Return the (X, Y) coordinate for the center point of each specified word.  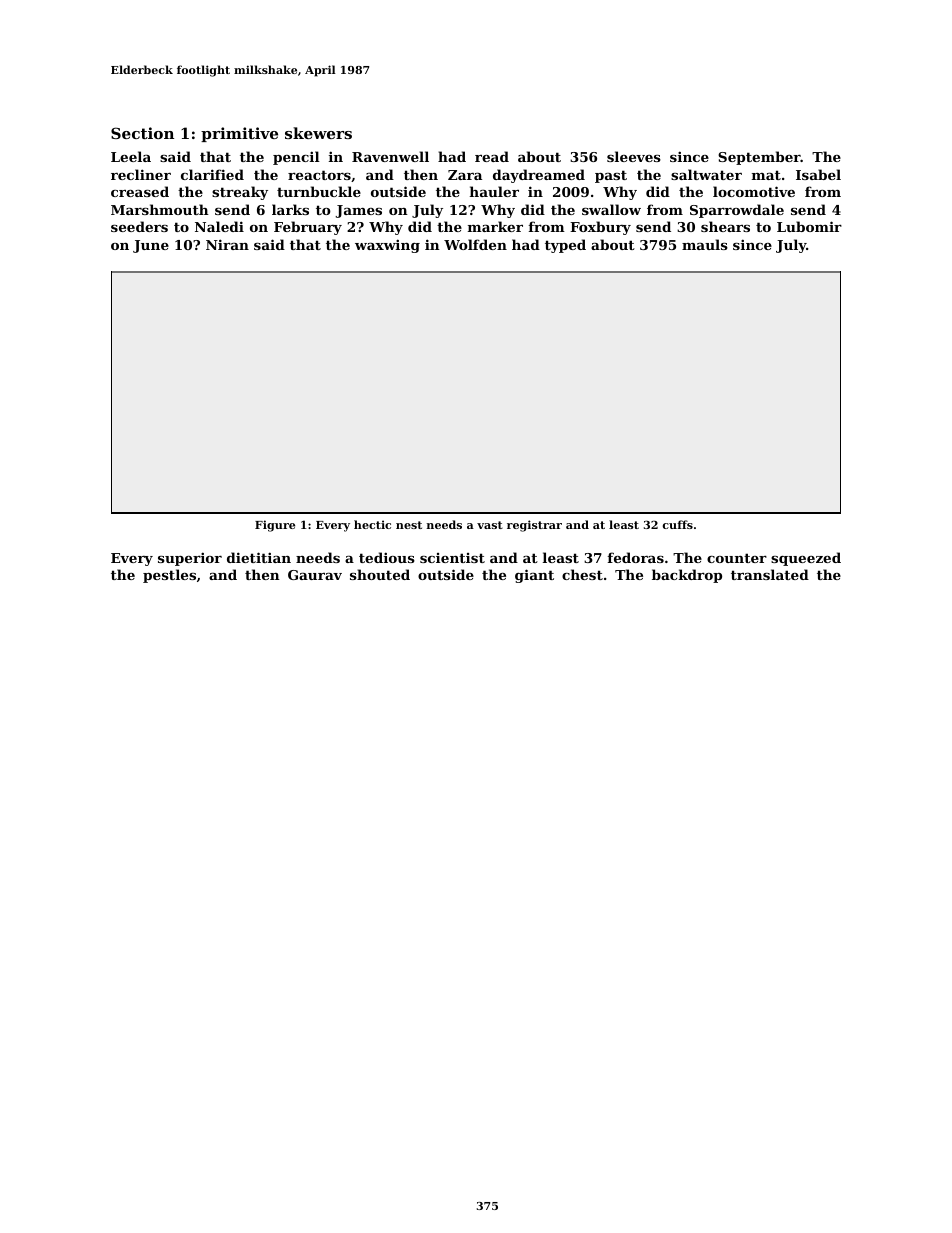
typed (565, 246)
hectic (372, 524)
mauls (705, 244)
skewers (318, 133)
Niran (227, 244)
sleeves (634, 156)
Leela (131, 156)
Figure (275, 526)
